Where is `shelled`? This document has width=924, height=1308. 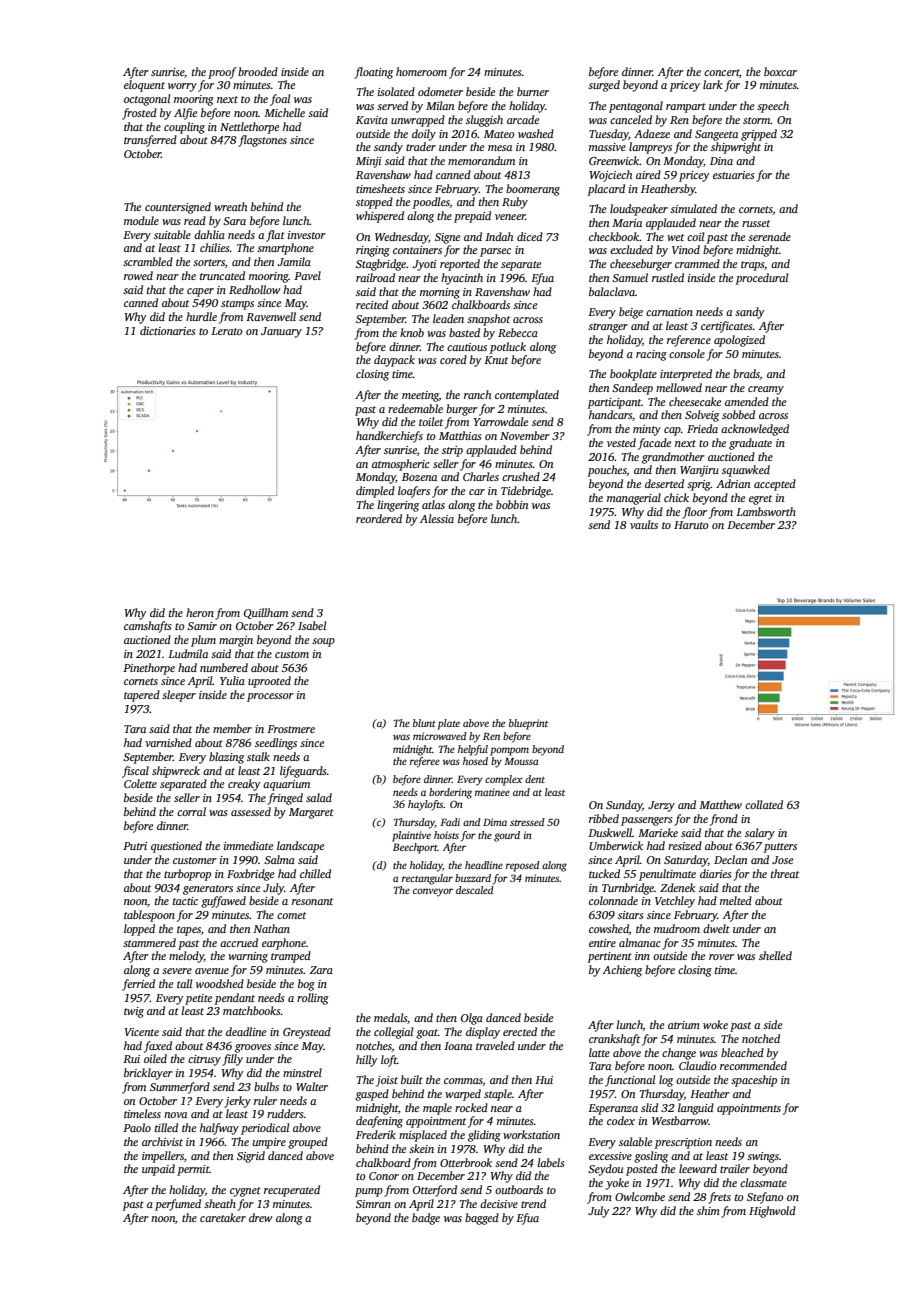 shelled is located at coordinates (775, 955).
